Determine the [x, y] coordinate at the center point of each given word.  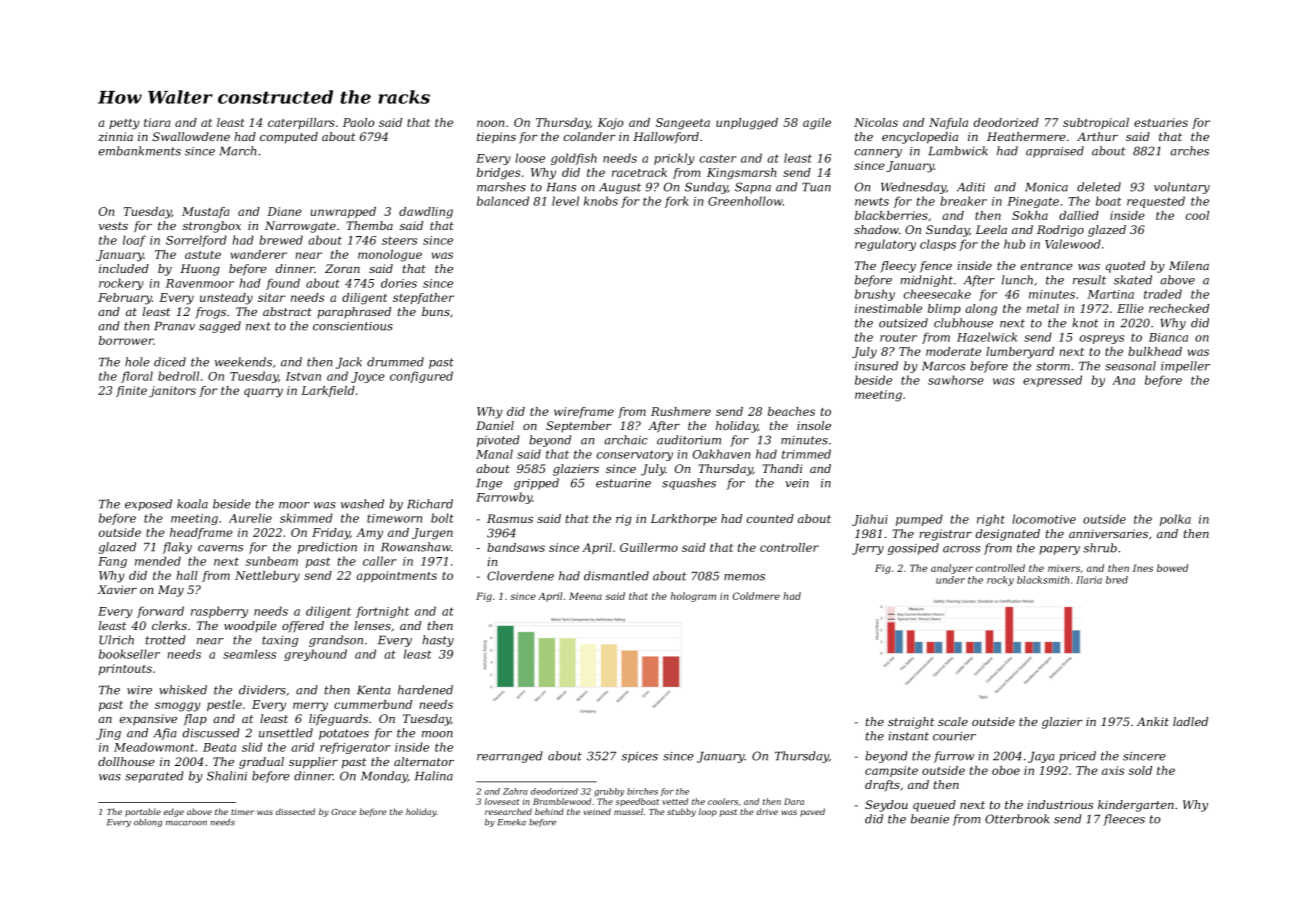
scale [953, 721]
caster [718, 158]
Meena [585, 596]
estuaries [1161, 122]
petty [124, 124]
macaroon [186, 823]
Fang [112, 562]
